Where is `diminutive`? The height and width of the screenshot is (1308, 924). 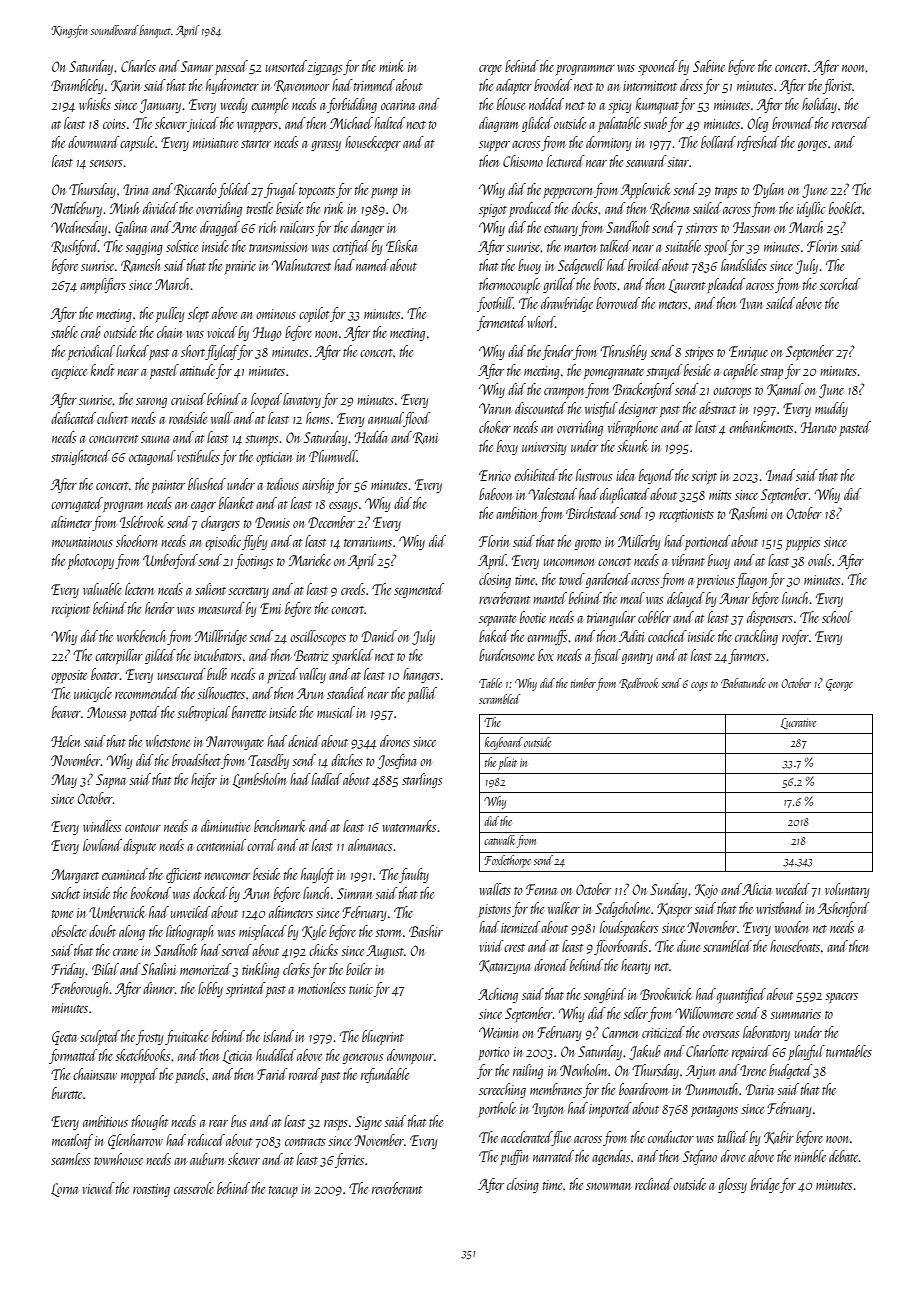
diminutive is located at coordinates (225, 826).
